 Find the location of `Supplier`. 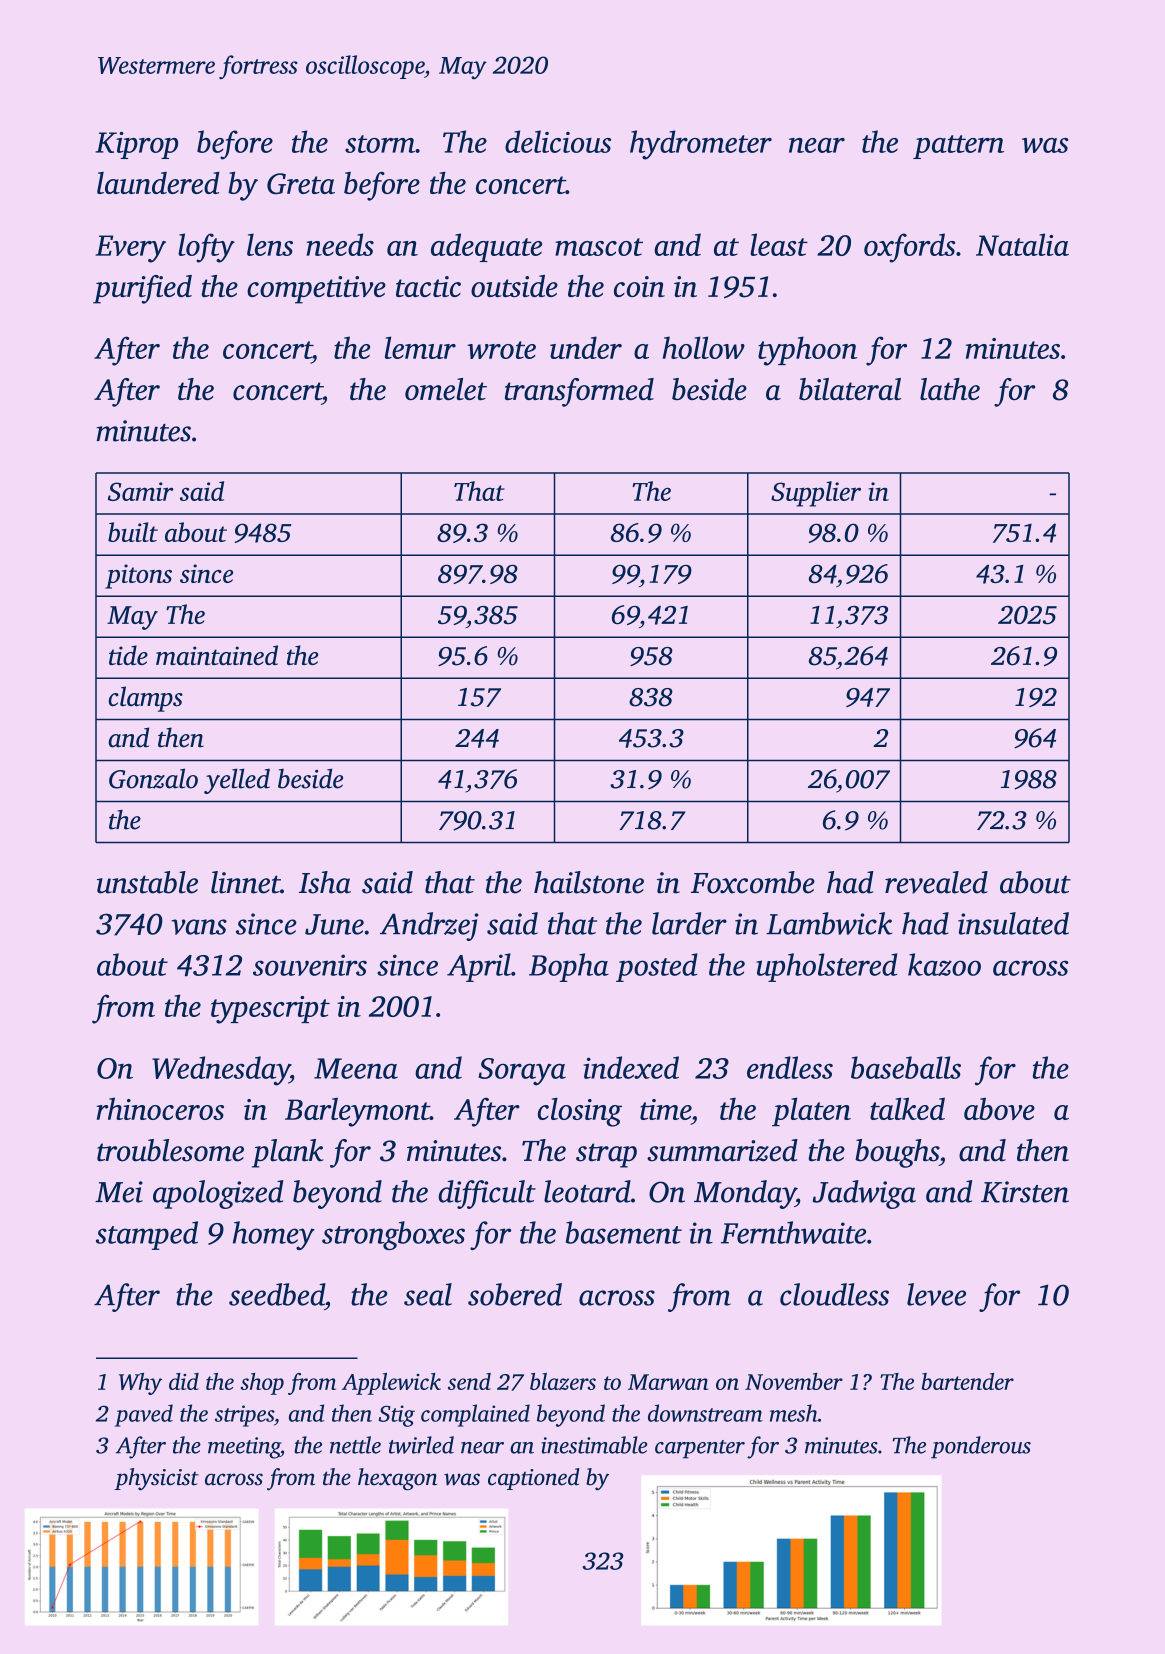

Supplier is located at coordinates (816, 494).
